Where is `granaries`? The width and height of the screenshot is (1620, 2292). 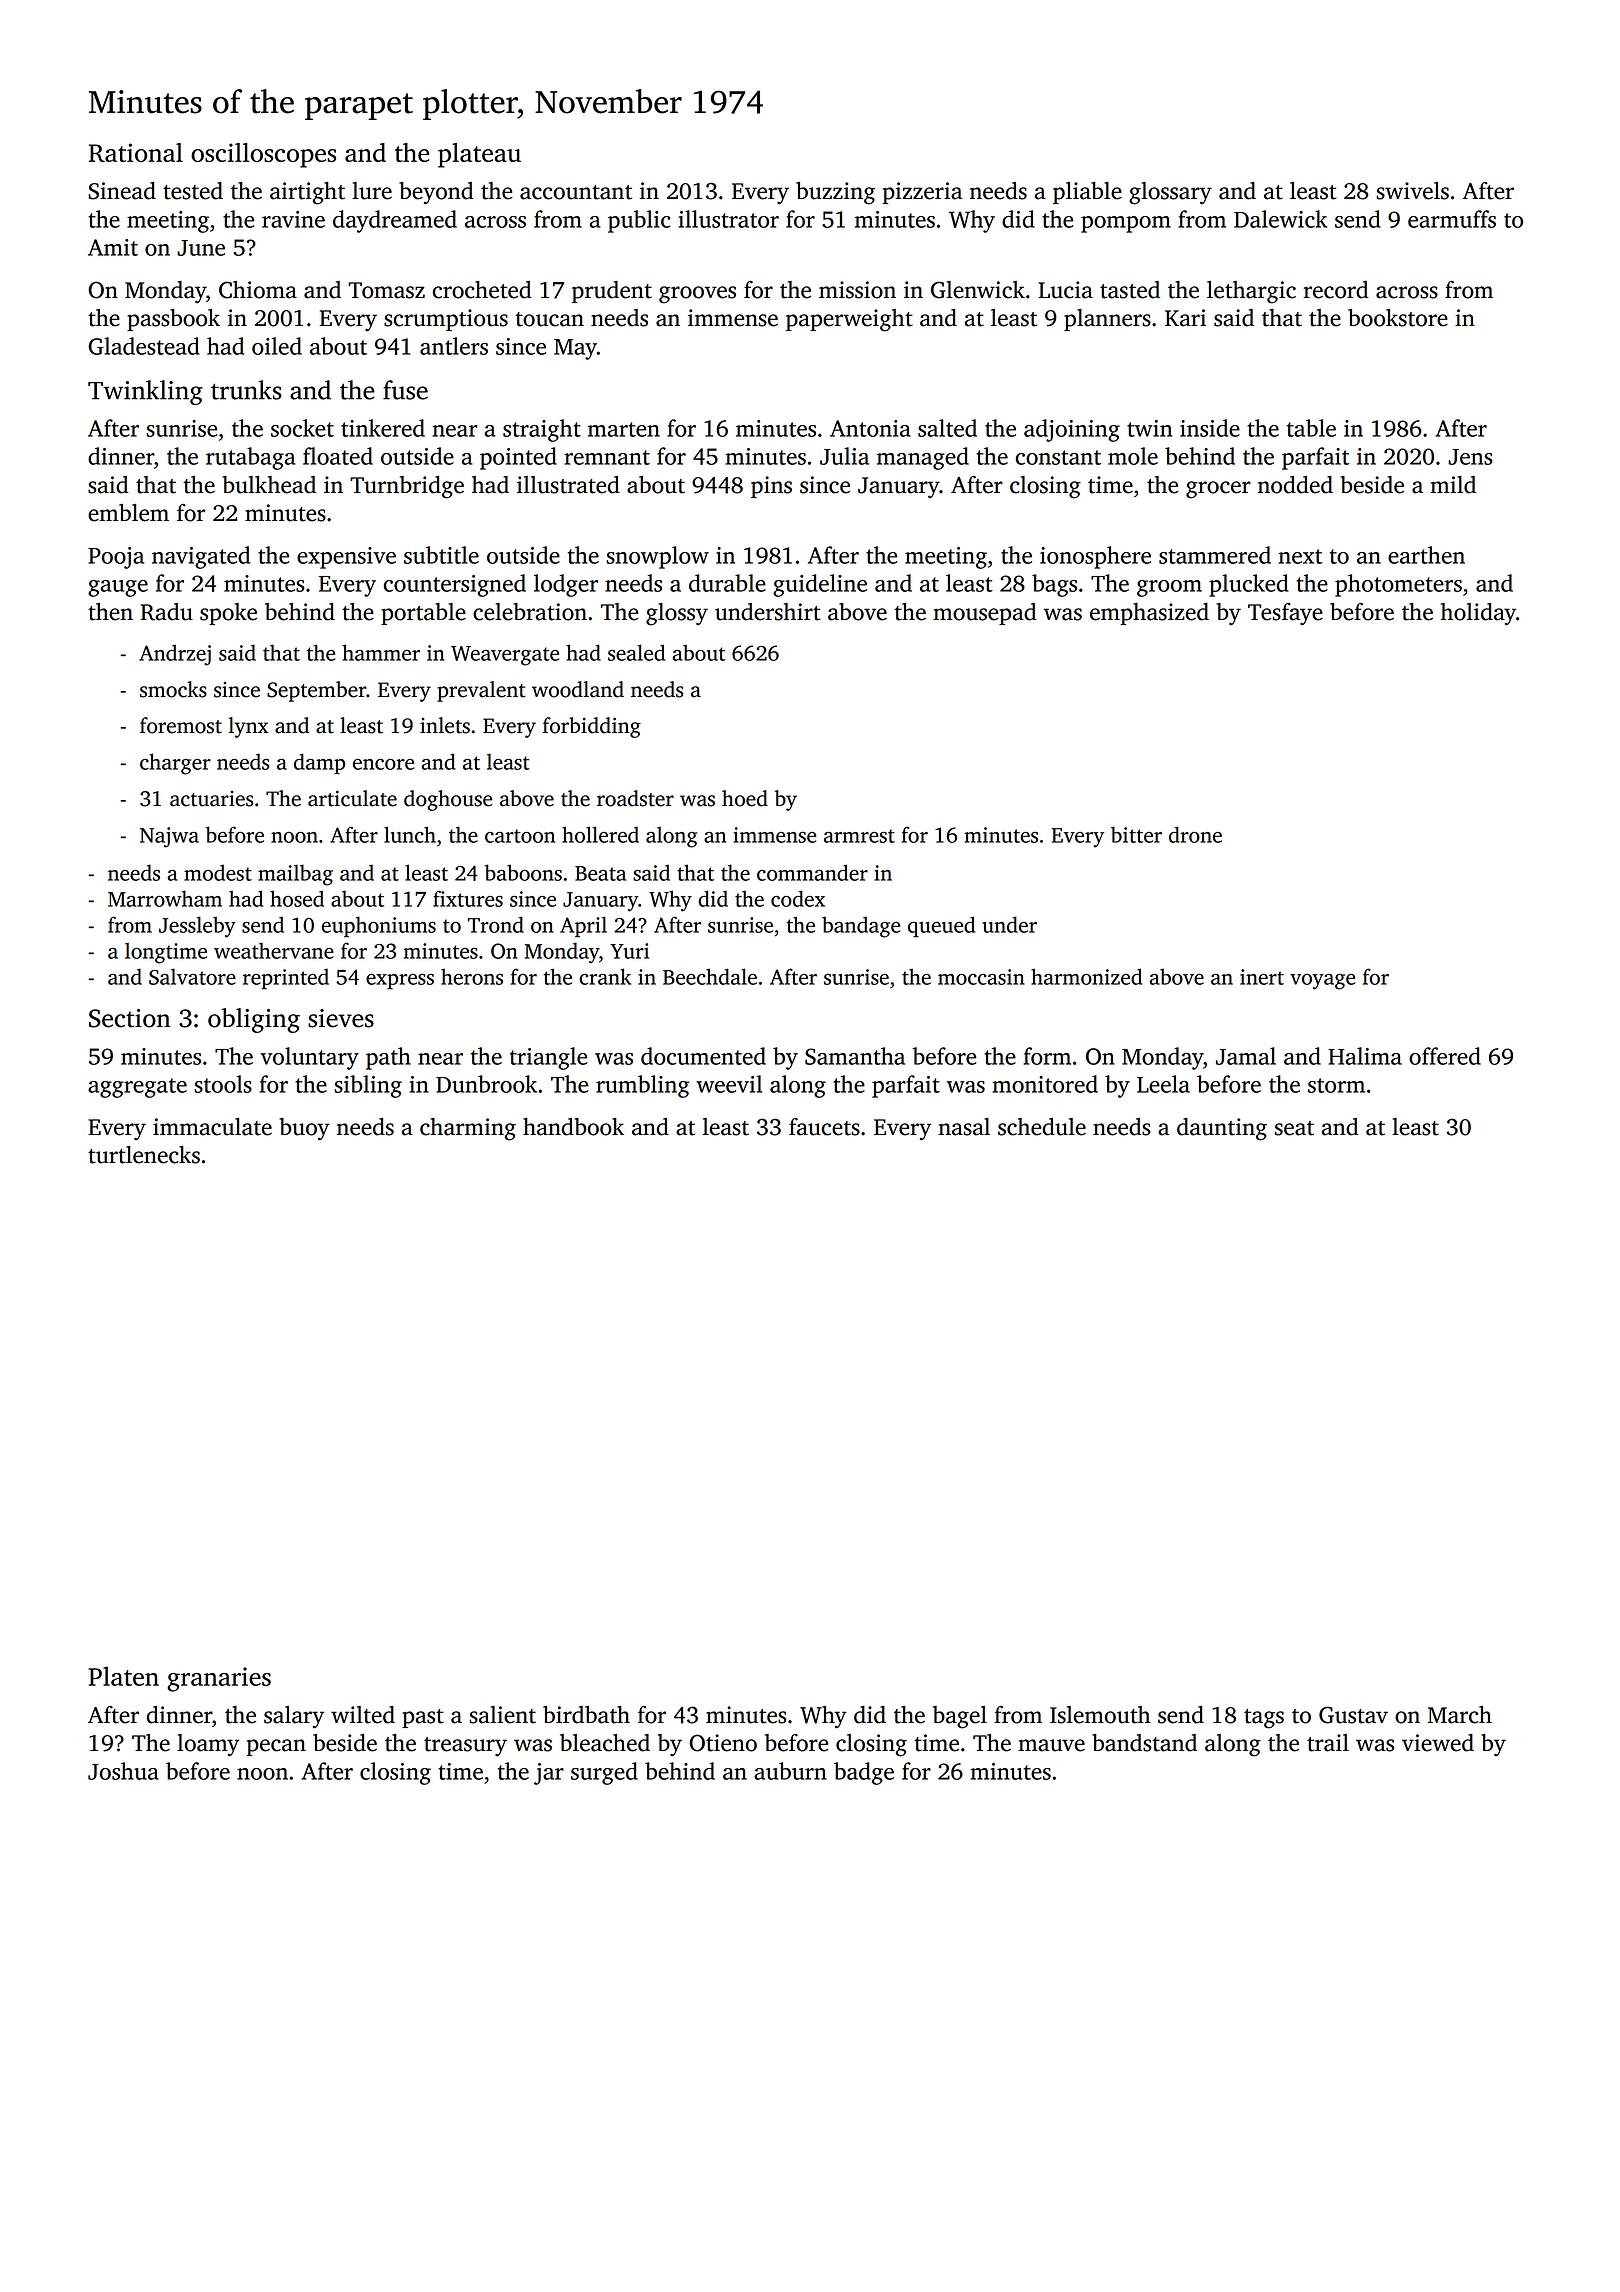 granaries is located at coordinates (219, 1679).
